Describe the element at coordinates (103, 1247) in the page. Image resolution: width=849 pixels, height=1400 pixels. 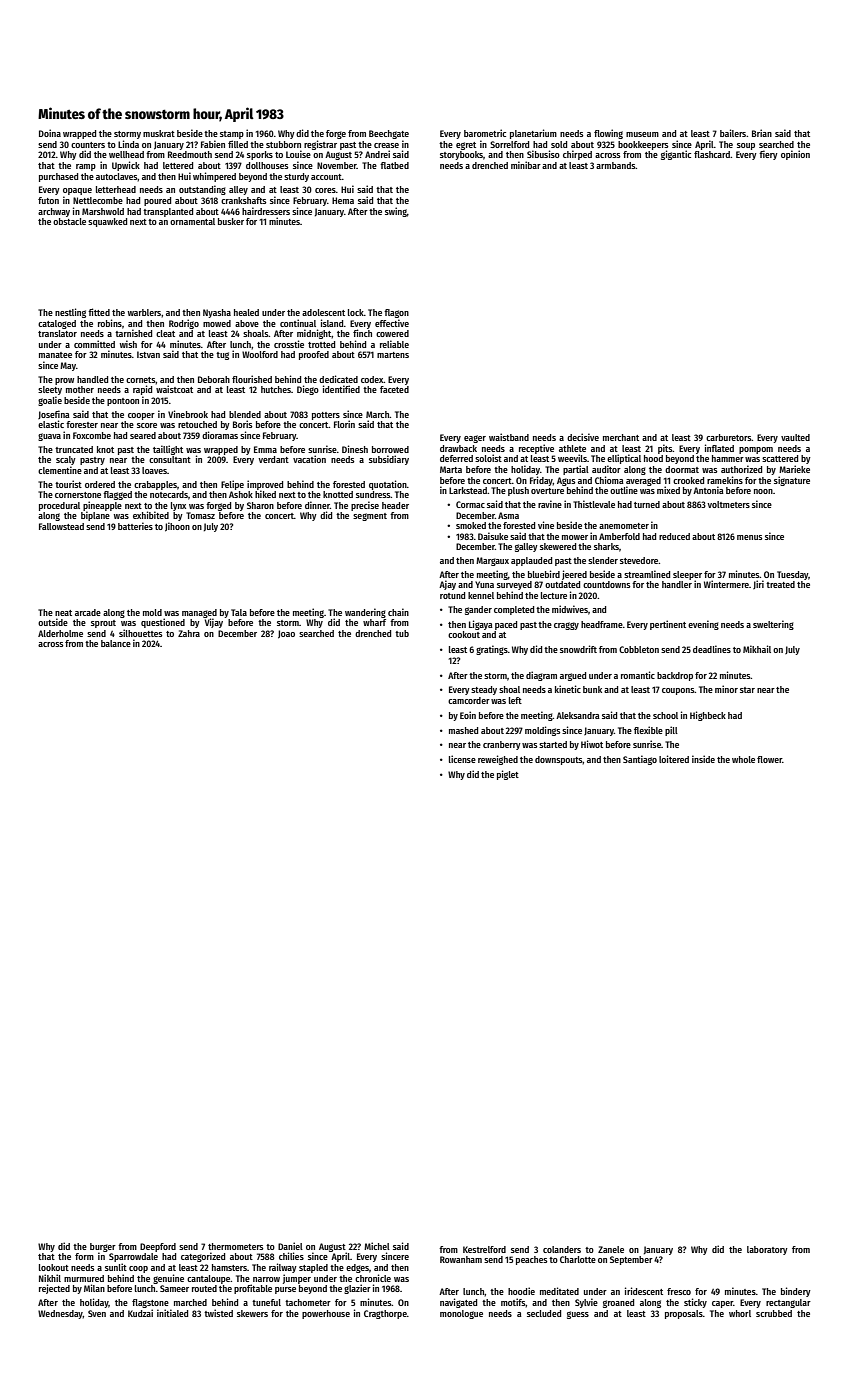
I see `burger` at that location.
